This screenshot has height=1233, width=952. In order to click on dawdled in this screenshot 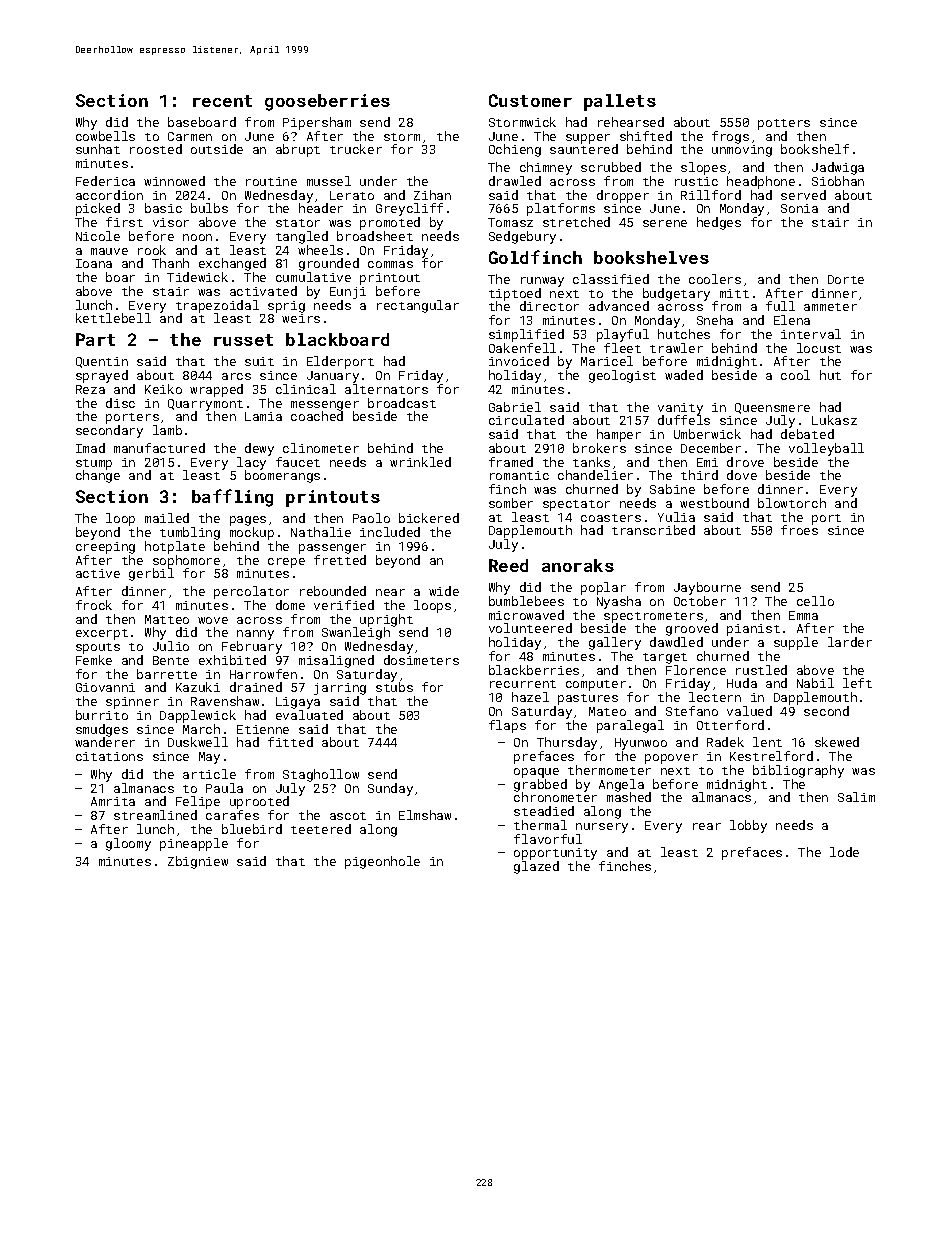, I will do `click(676, 642)`.
